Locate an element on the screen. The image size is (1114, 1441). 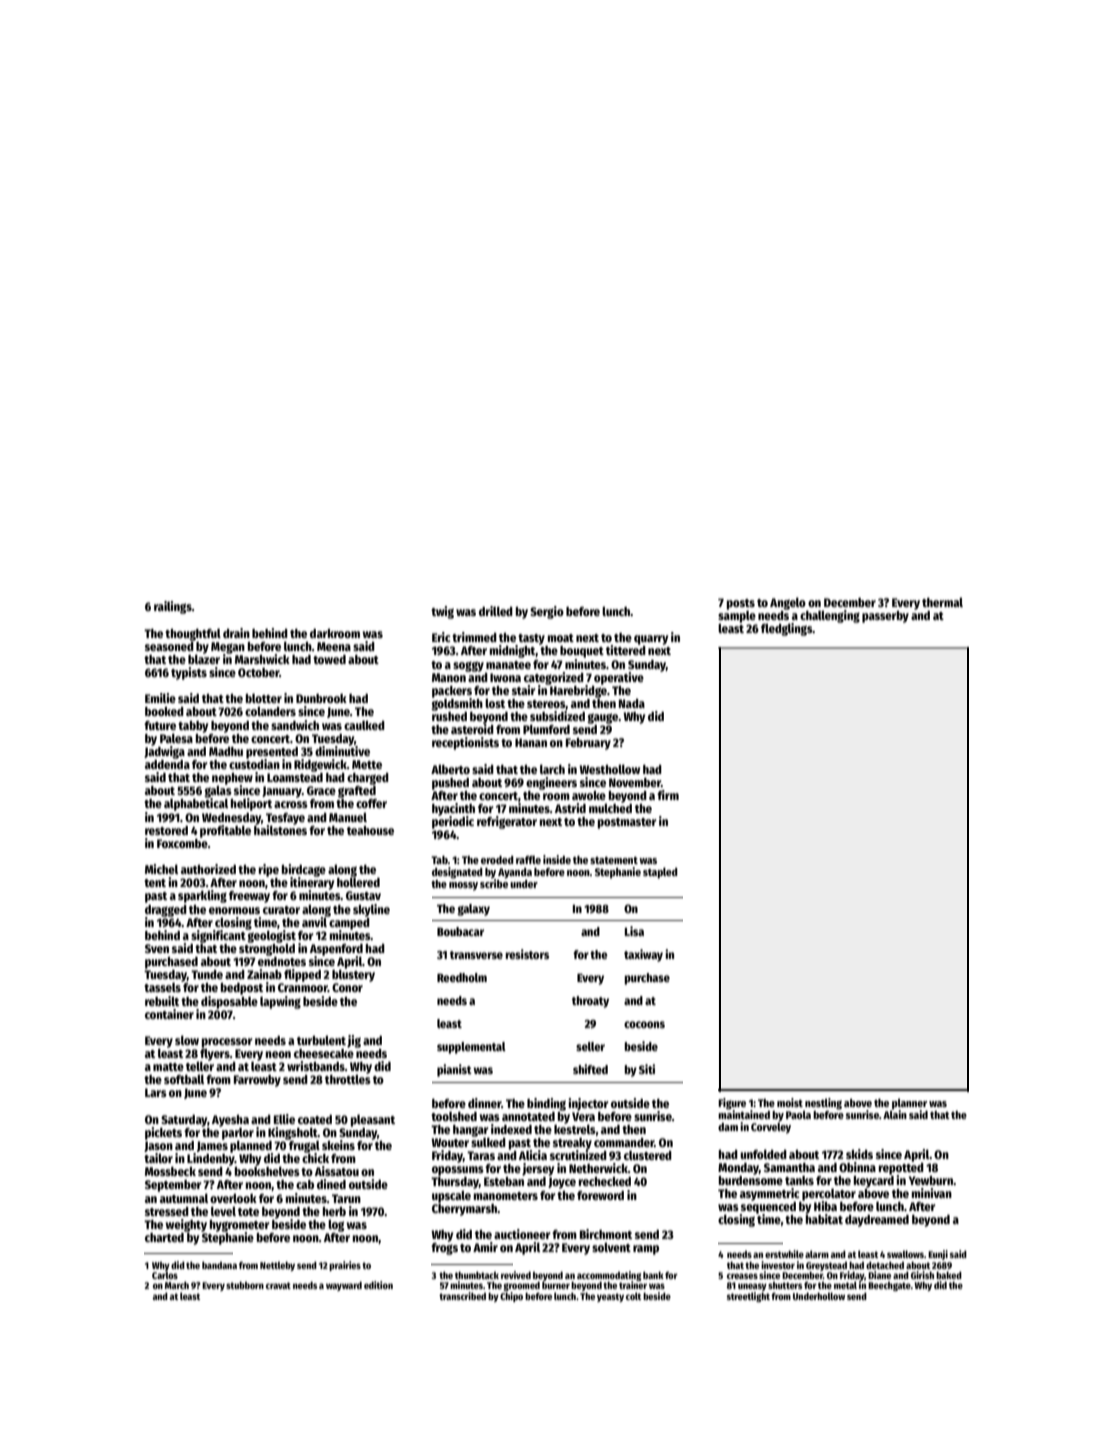
throttles is located at coordinates (348, 1079).
